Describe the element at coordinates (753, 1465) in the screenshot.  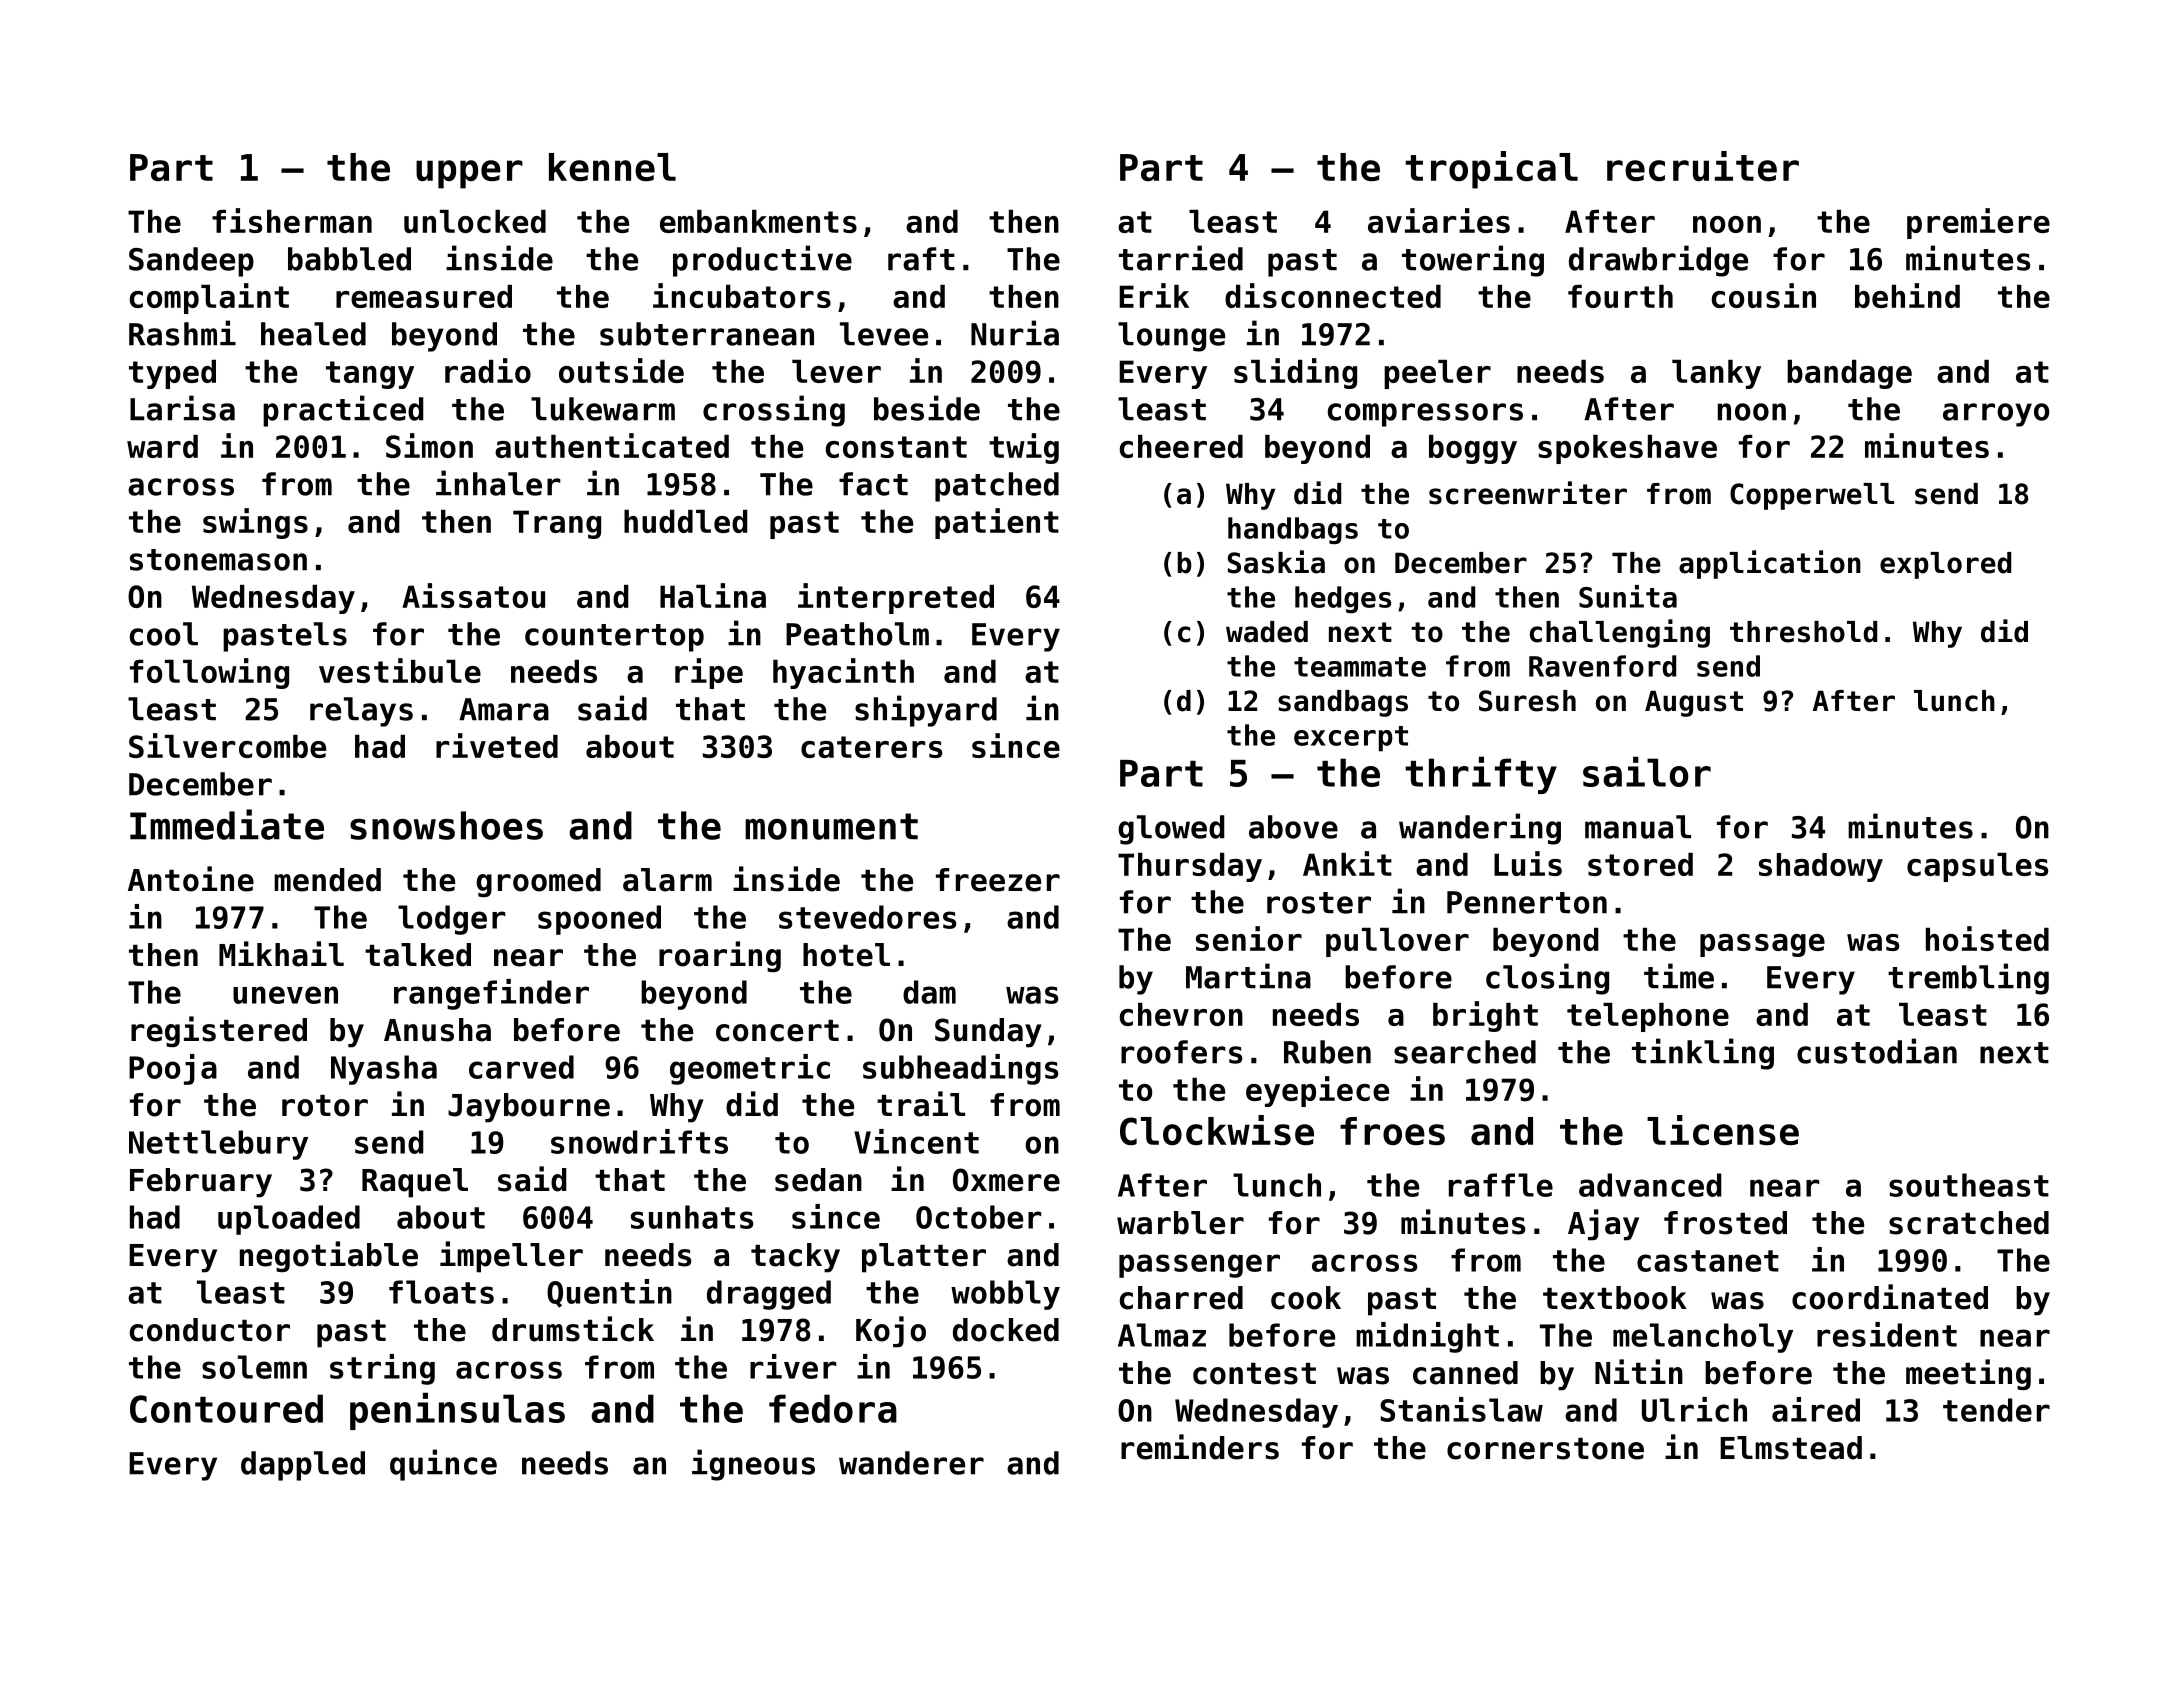
I see `igneous` at that location.
